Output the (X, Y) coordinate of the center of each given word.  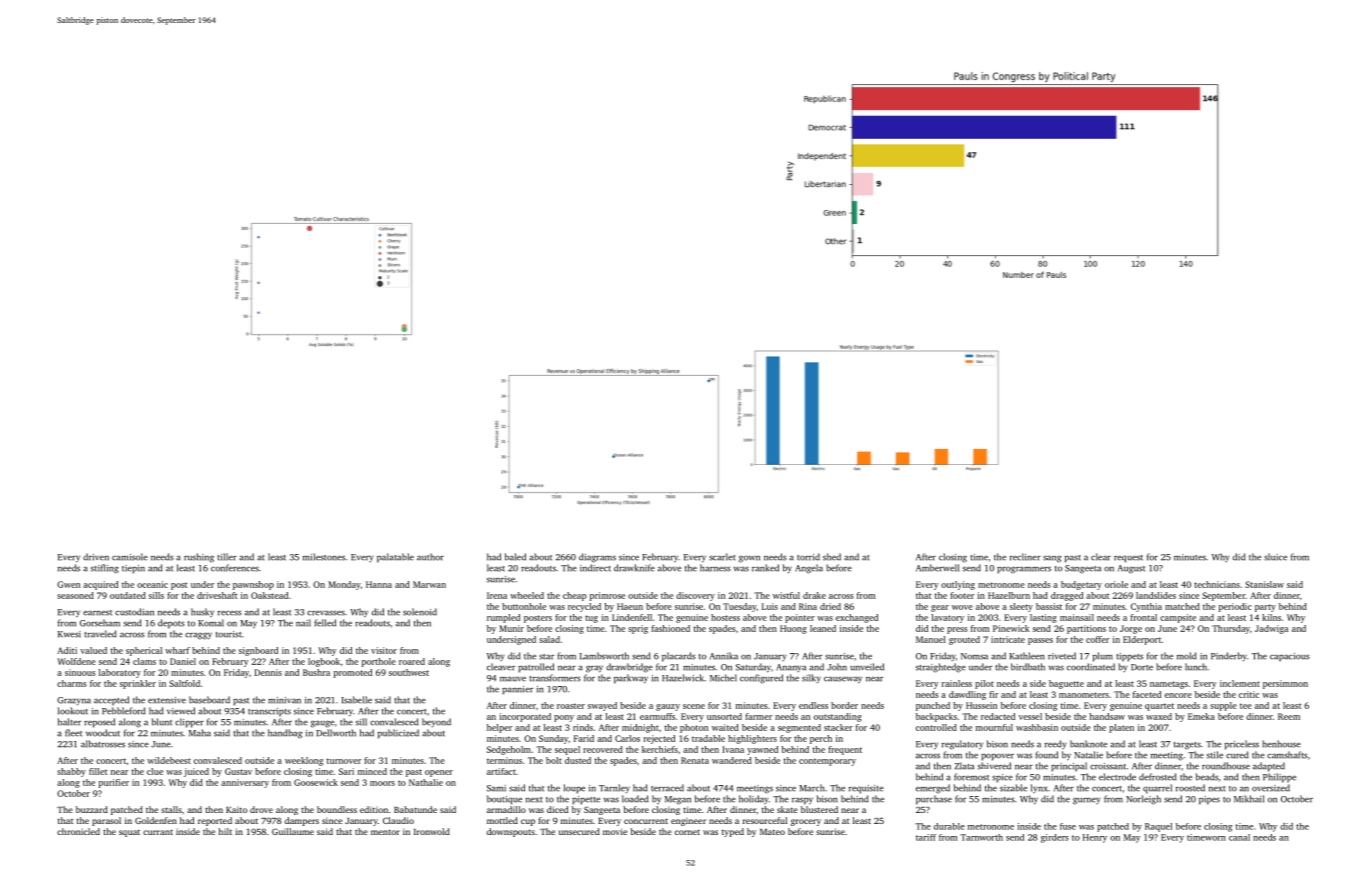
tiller (227, 557)
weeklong (304, 761)
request (1128, 559)
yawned (762, 750)
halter (69, 722)
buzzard (92, 809)
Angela (809, 569)
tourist (228, 634)
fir (993, 694)
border (844, 705)
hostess (725, 617)
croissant (1108, 766)
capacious (1289, 657)
